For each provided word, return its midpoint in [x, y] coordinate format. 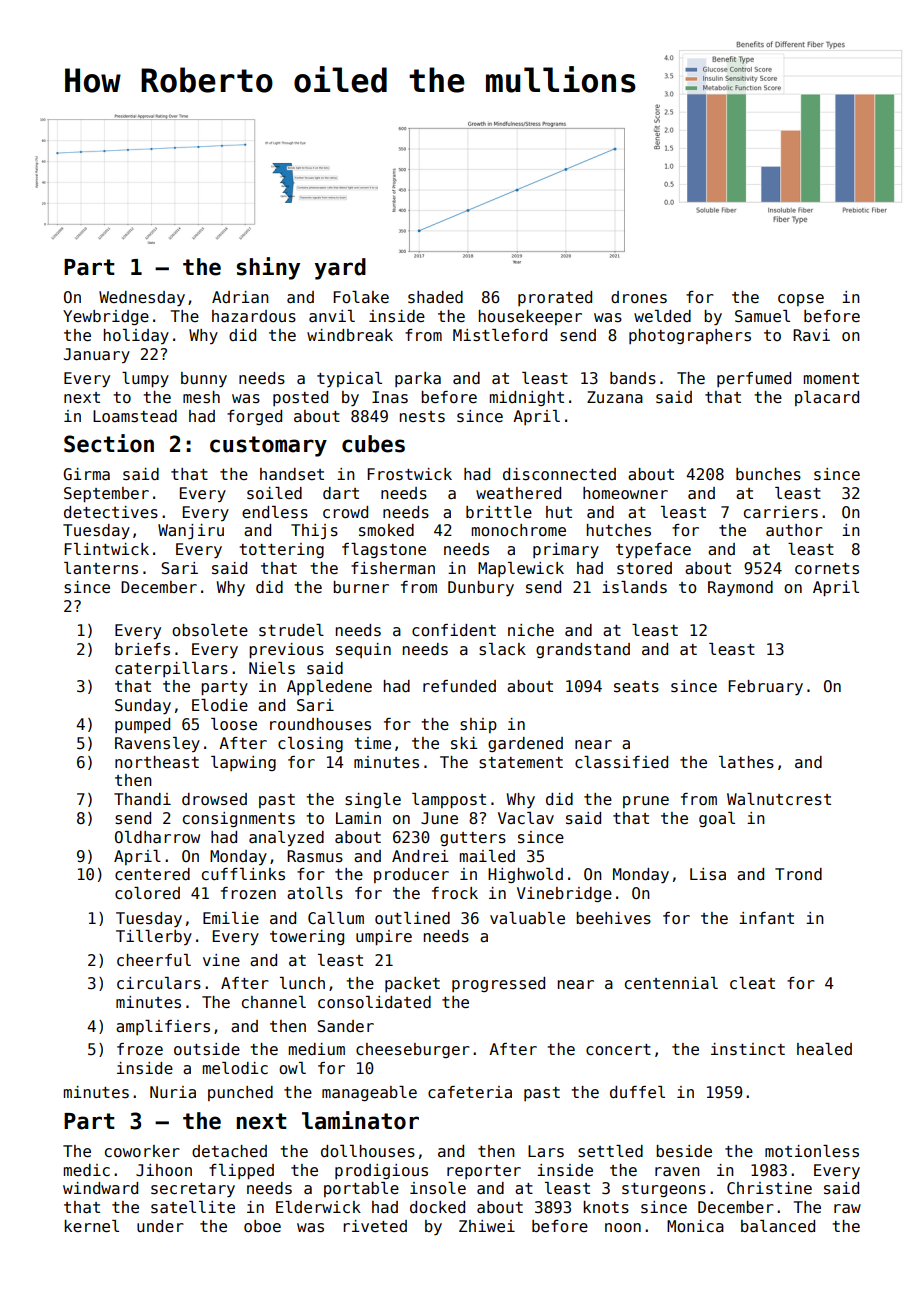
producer [411, 875]
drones [639, 297]
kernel [91, 1226]
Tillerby [154, 937]
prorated [555, 298]
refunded [459, 686]
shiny [268, 268]
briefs [142, 649]
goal [717, 819]
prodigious [381, 1171]
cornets [827, 569]
